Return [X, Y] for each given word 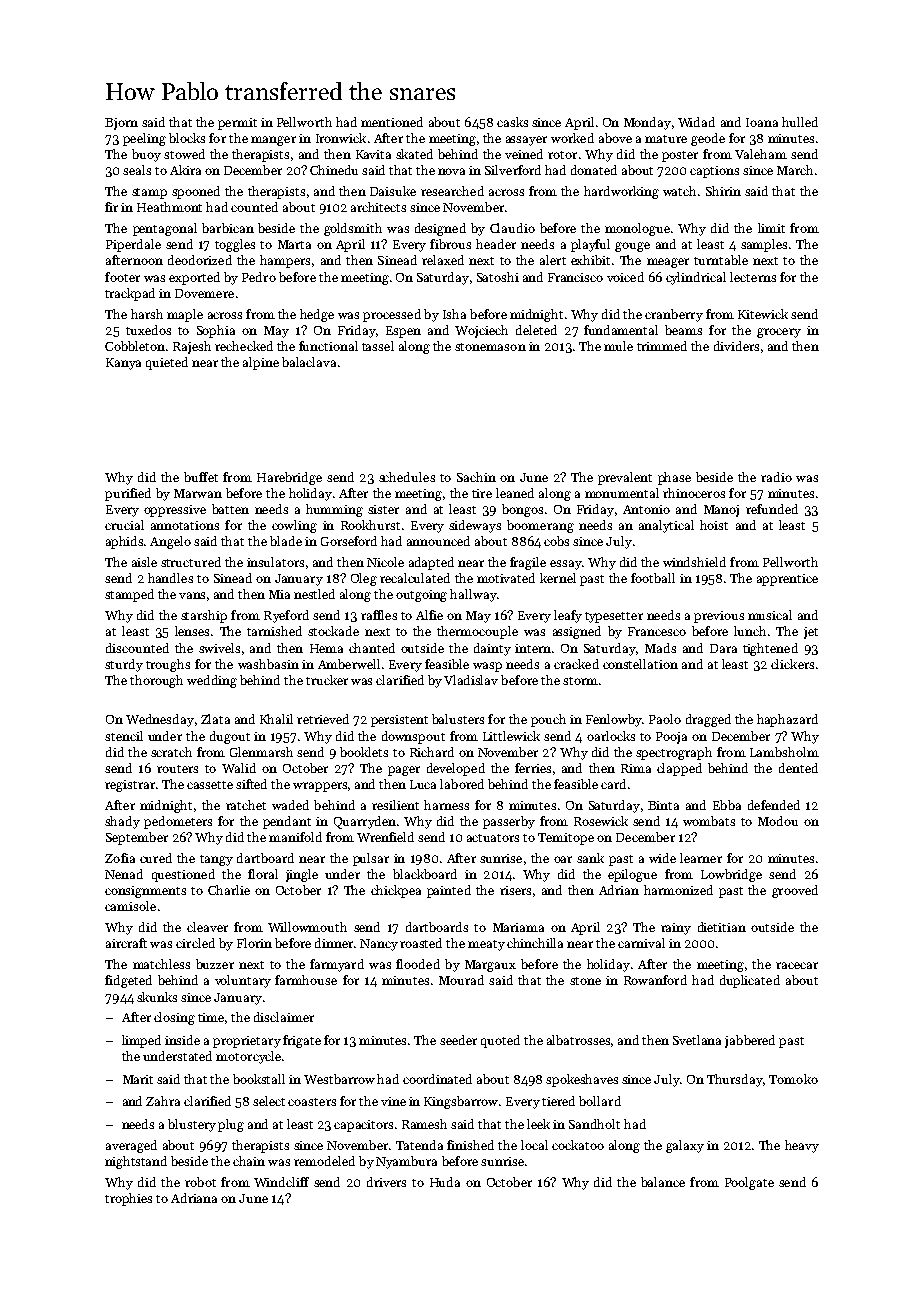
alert [553, 260]
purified [128, 494]
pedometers [178, 822]
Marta [294, 244]
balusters [458, 719]
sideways [475, 526]
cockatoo [578, 1145]
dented [798, 768]
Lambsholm [784, 752]
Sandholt [594, 1124]
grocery [779, 333]
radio [776, 477]
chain [249, 1161]
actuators [493, 838]
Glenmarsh [261, 752]
